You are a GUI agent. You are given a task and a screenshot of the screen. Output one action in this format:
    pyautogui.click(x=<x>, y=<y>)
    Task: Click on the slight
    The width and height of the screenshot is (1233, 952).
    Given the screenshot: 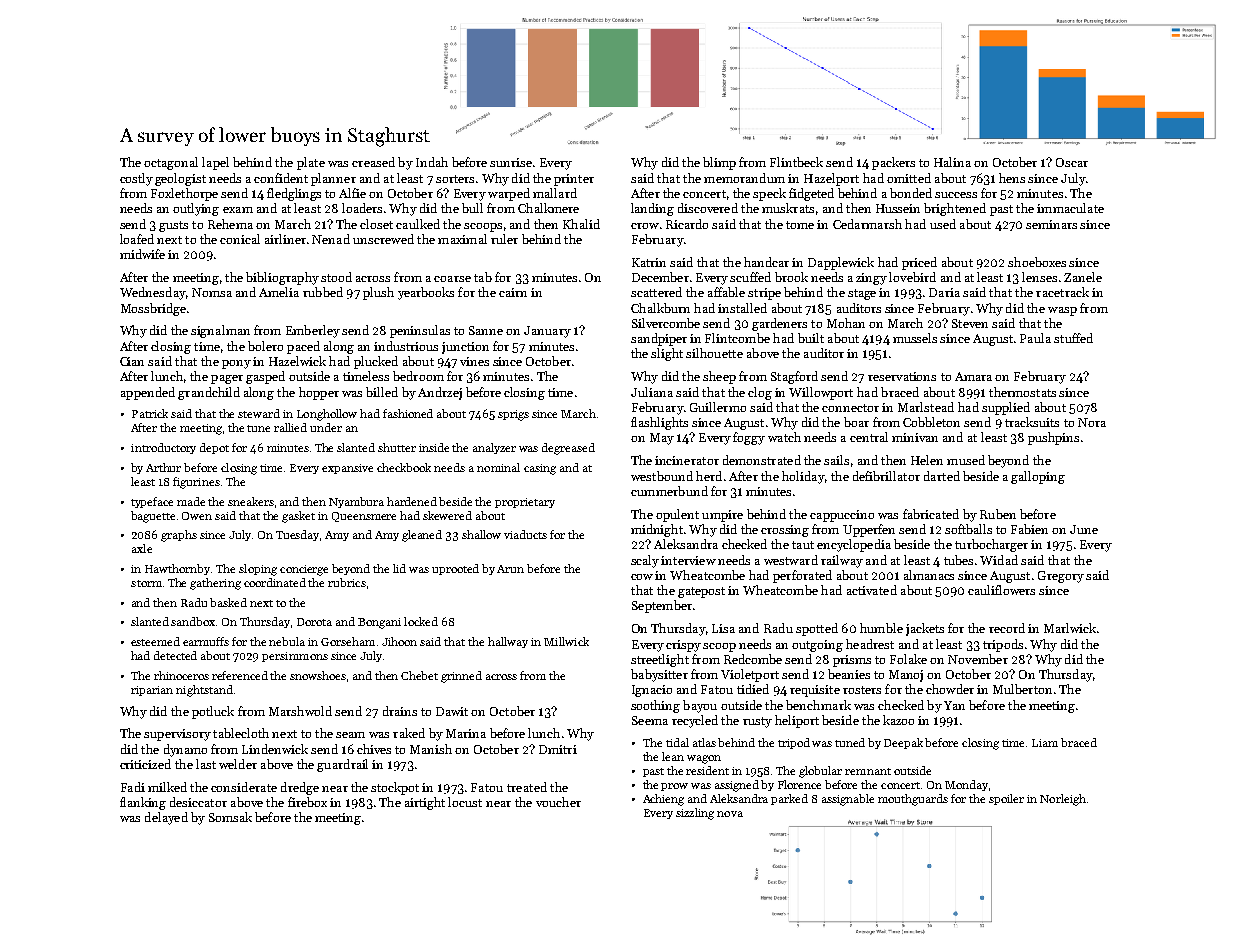 What is the action you would take?
    pyautogui.click(x=667, y=354)
